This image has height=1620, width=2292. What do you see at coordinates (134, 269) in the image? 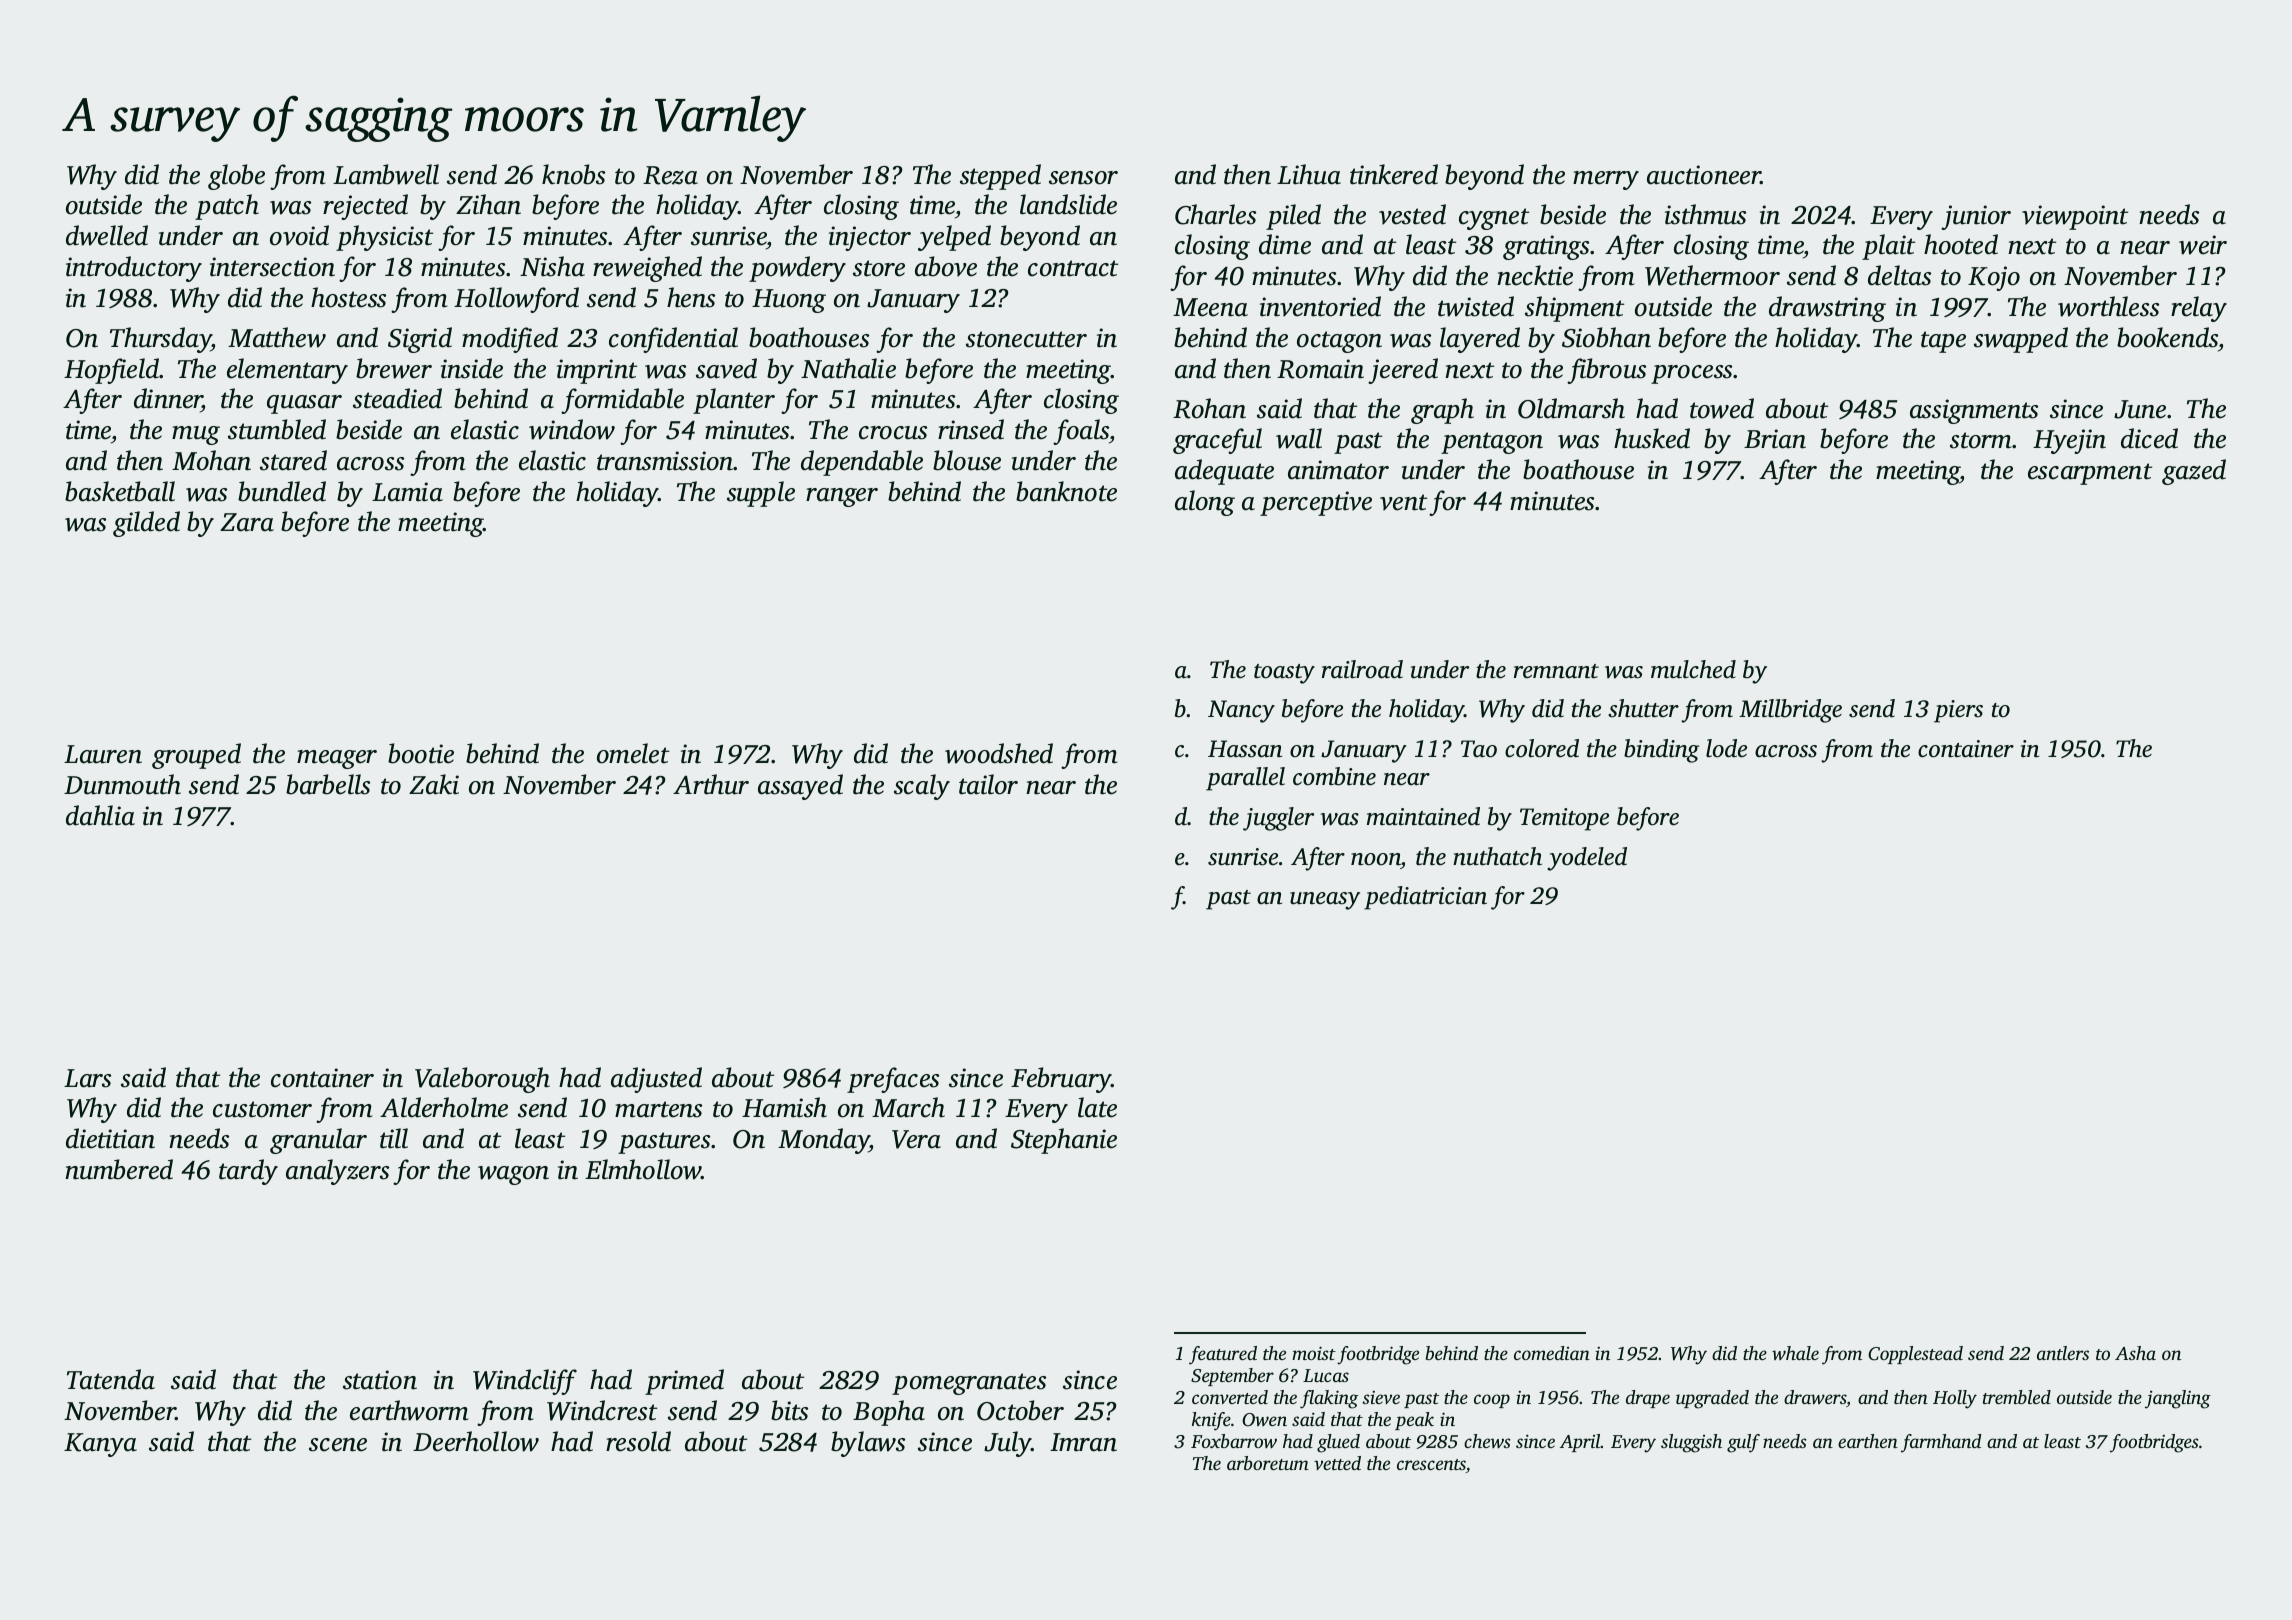
I see `introductory` at bounding box center [134, 269].
